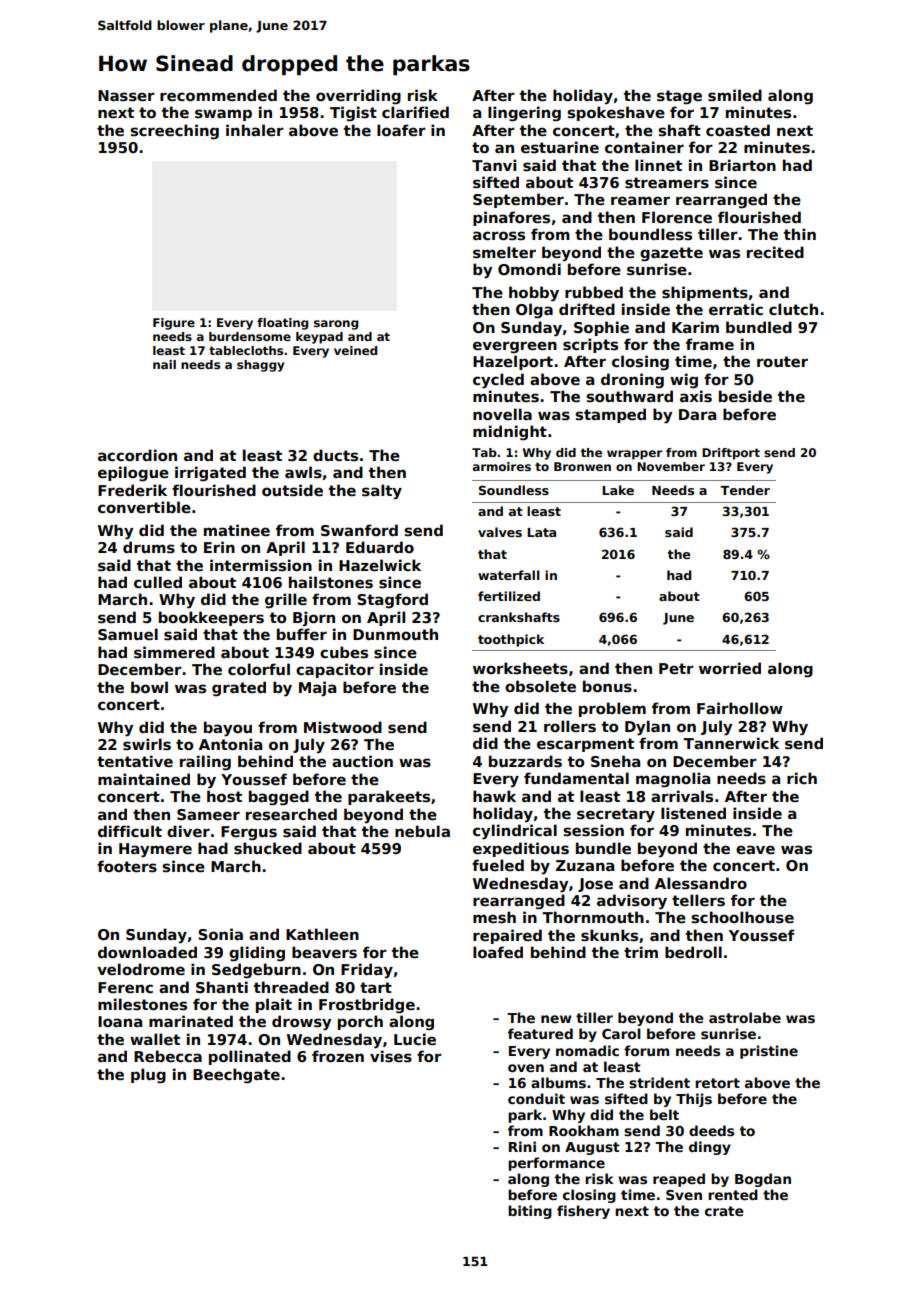 The height and width of the screenshot is (1308, 924). I want to click on rich, so click(802, 778).
